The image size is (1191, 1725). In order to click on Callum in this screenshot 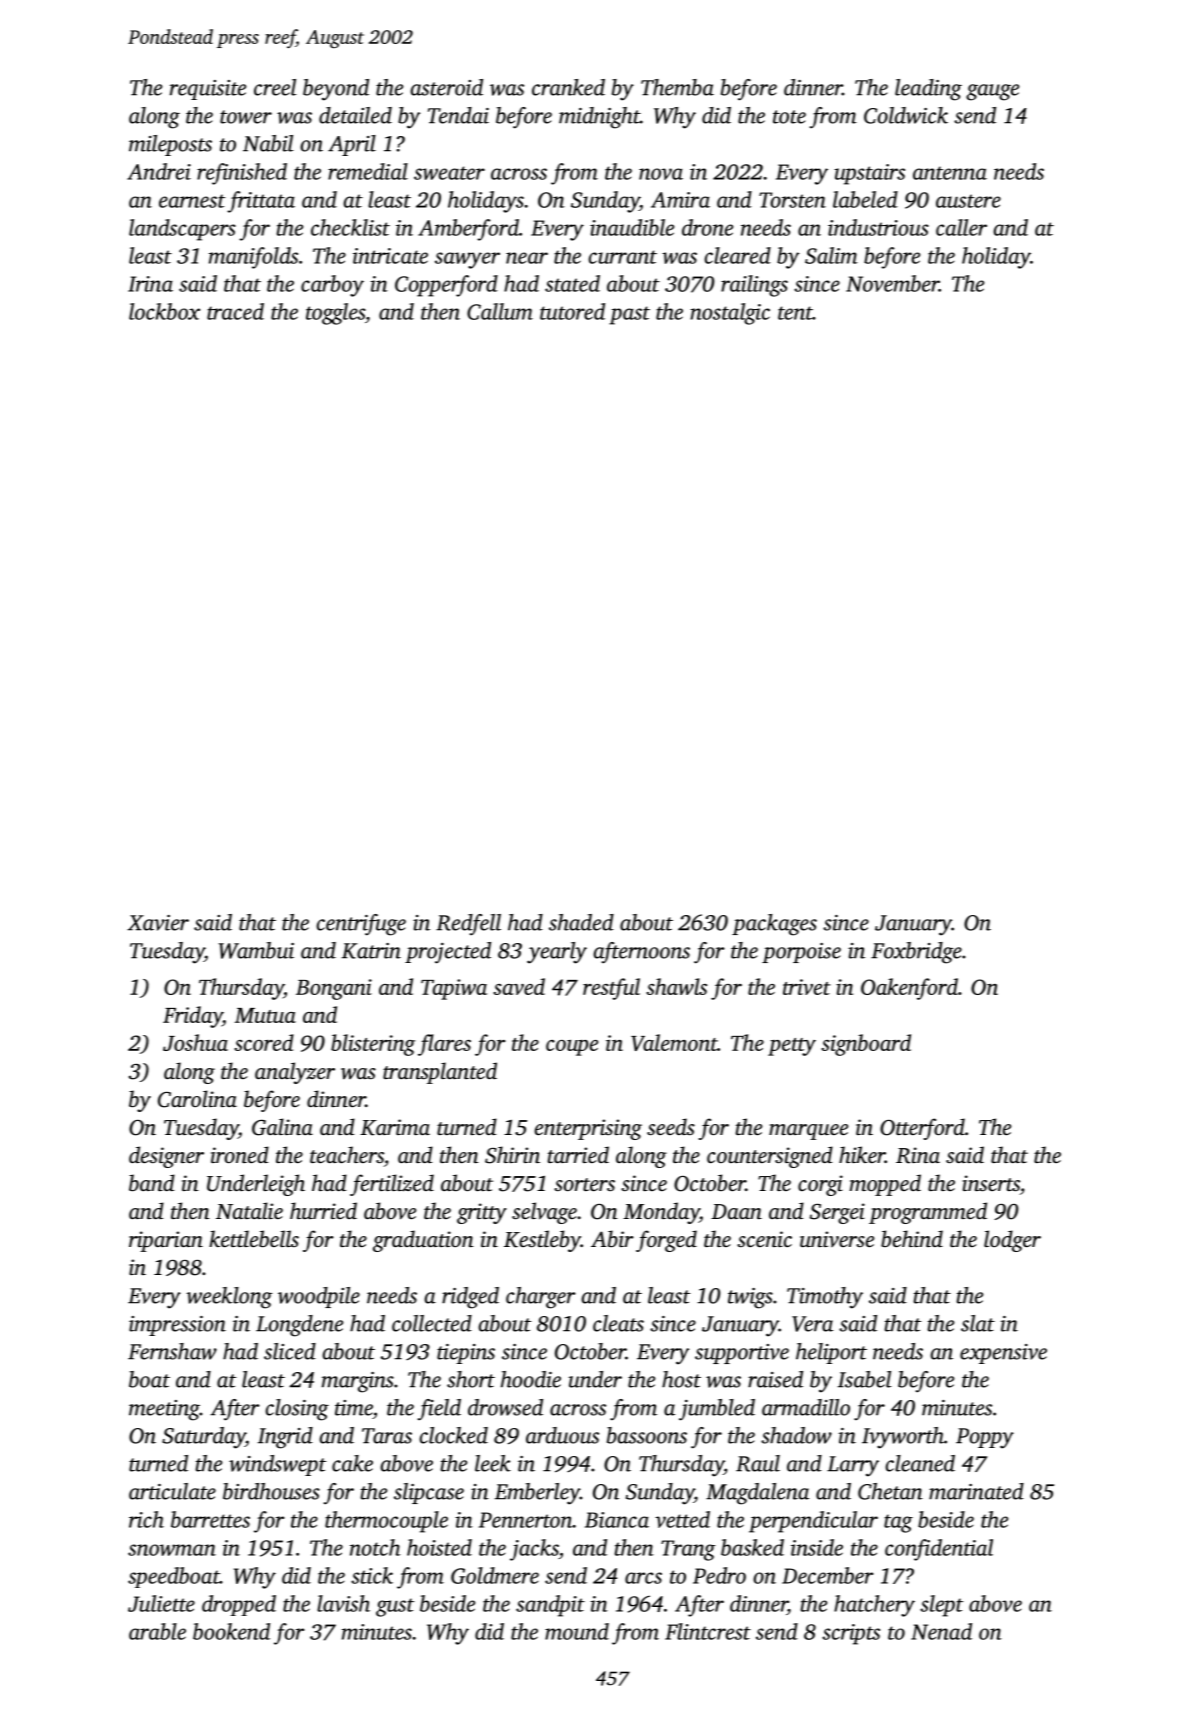, I will do `click(500, 311)`.
